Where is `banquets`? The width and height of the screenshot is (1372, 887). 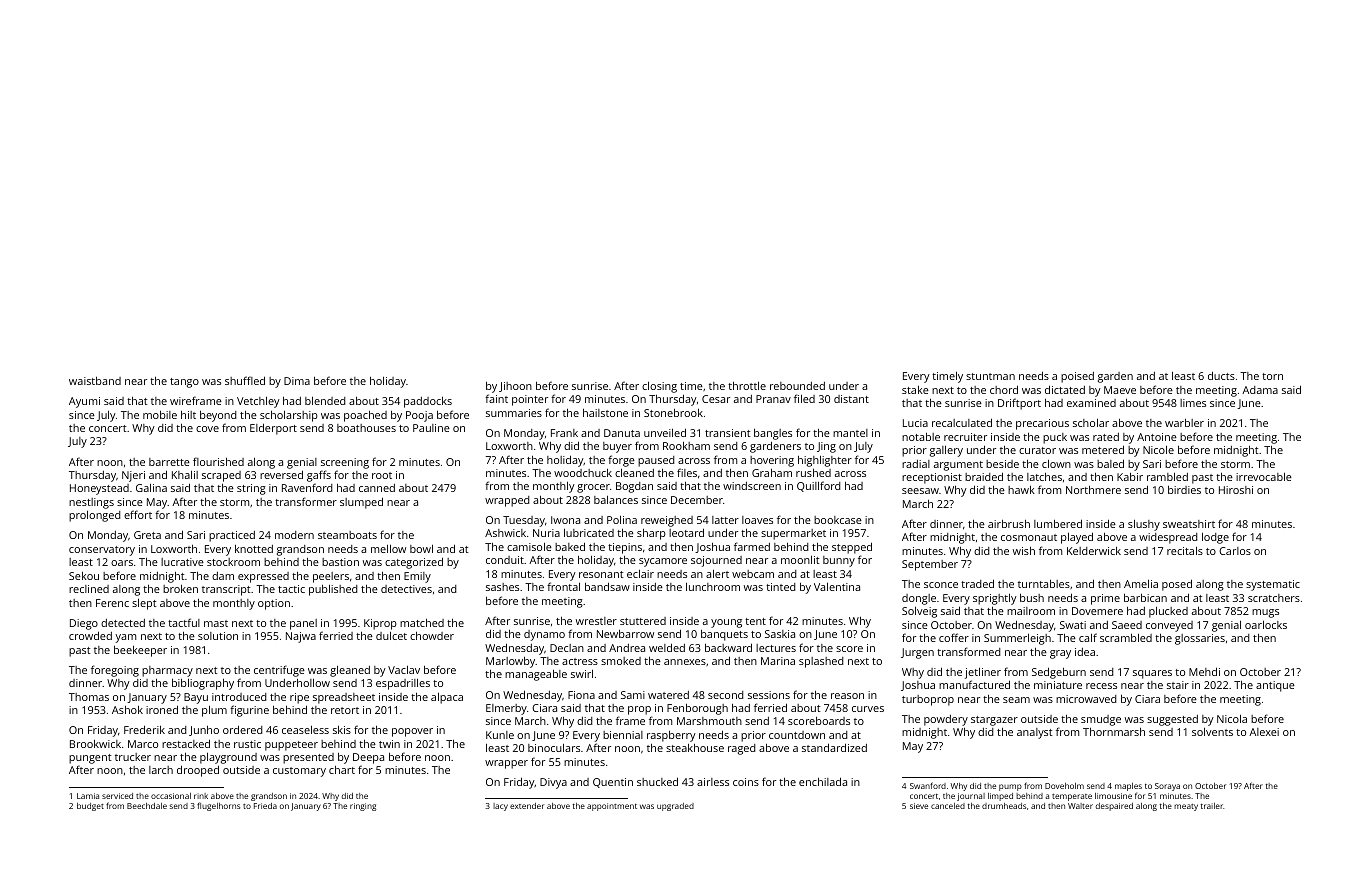
banquets is located at coordinates (724, 635).
